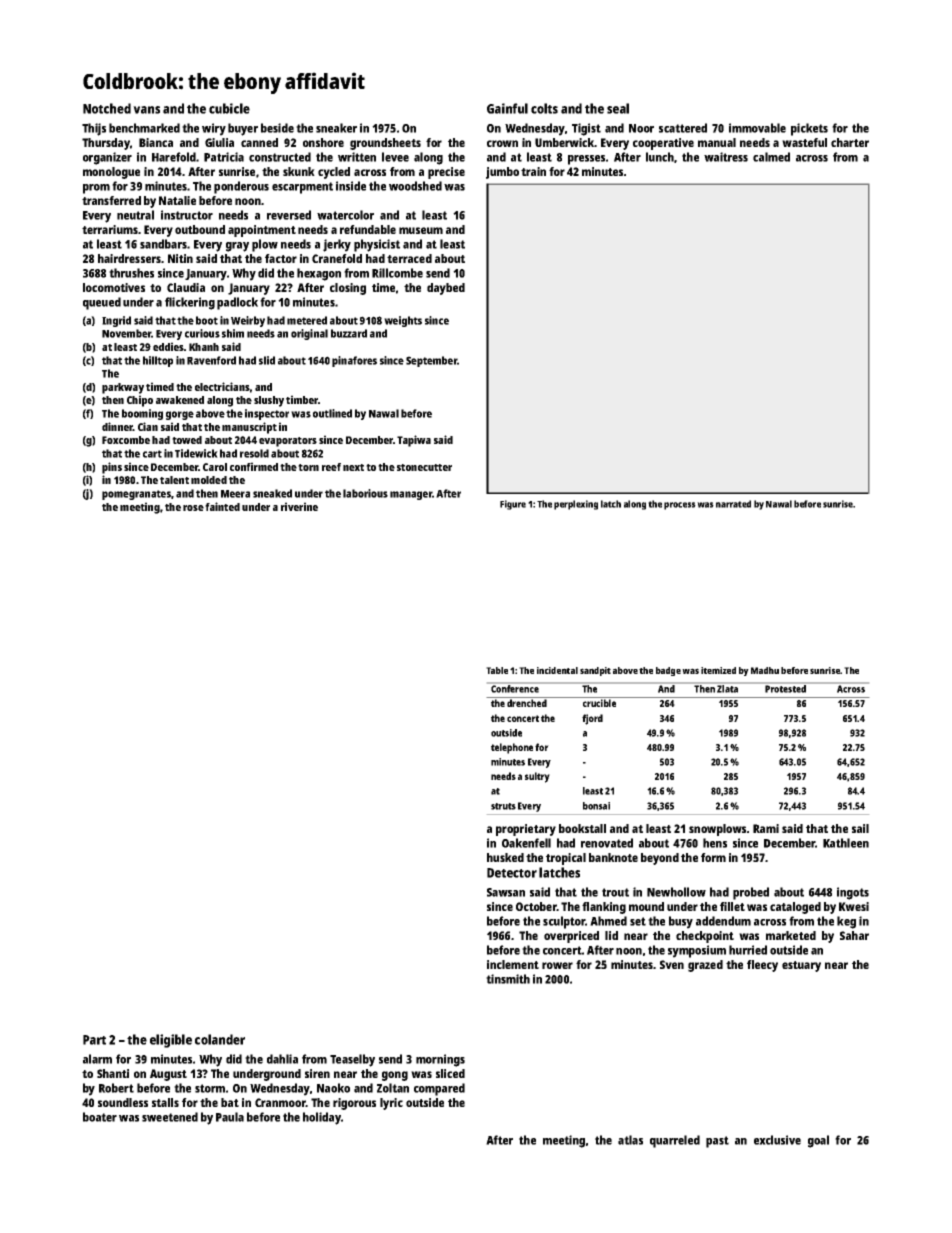 The height and width of the page is (1233, 952). I want to click on atlas, so click(630, 1140).
